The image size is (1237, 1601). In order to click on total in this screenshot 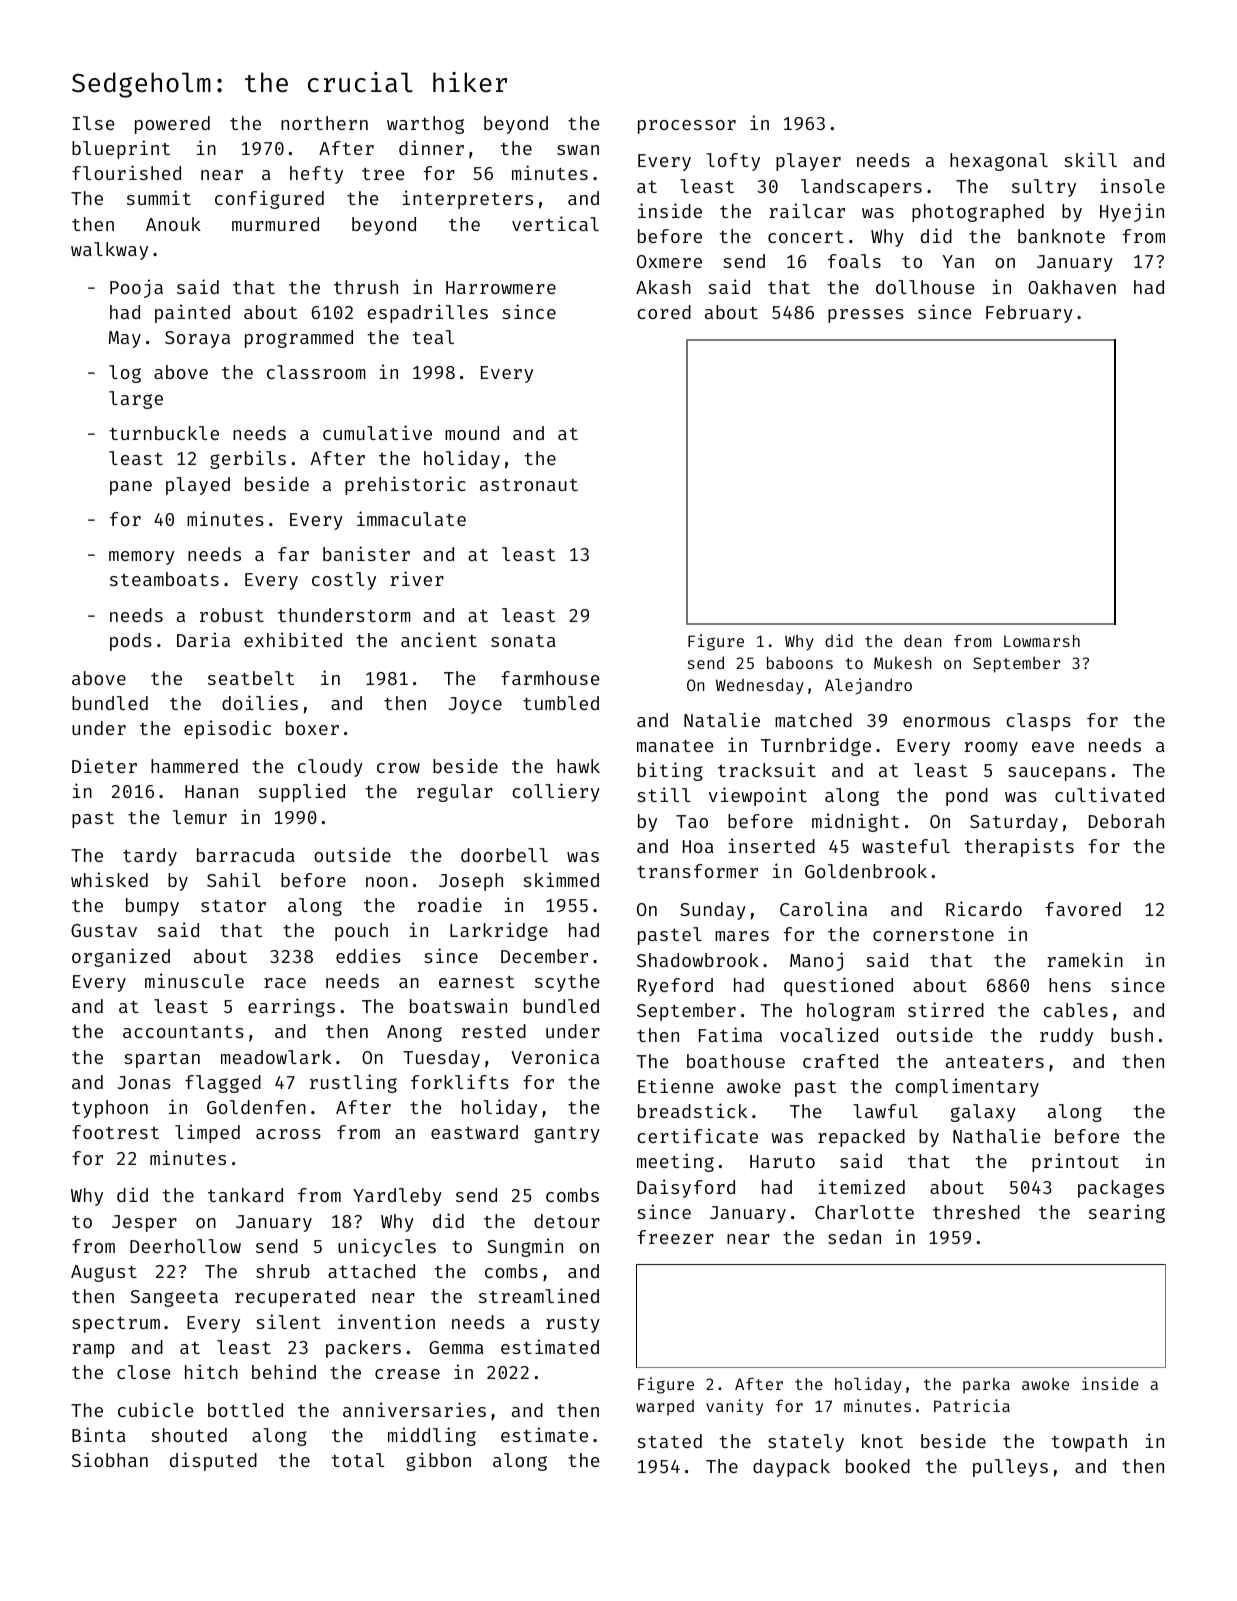, I will do `click(358, 1460)`.
